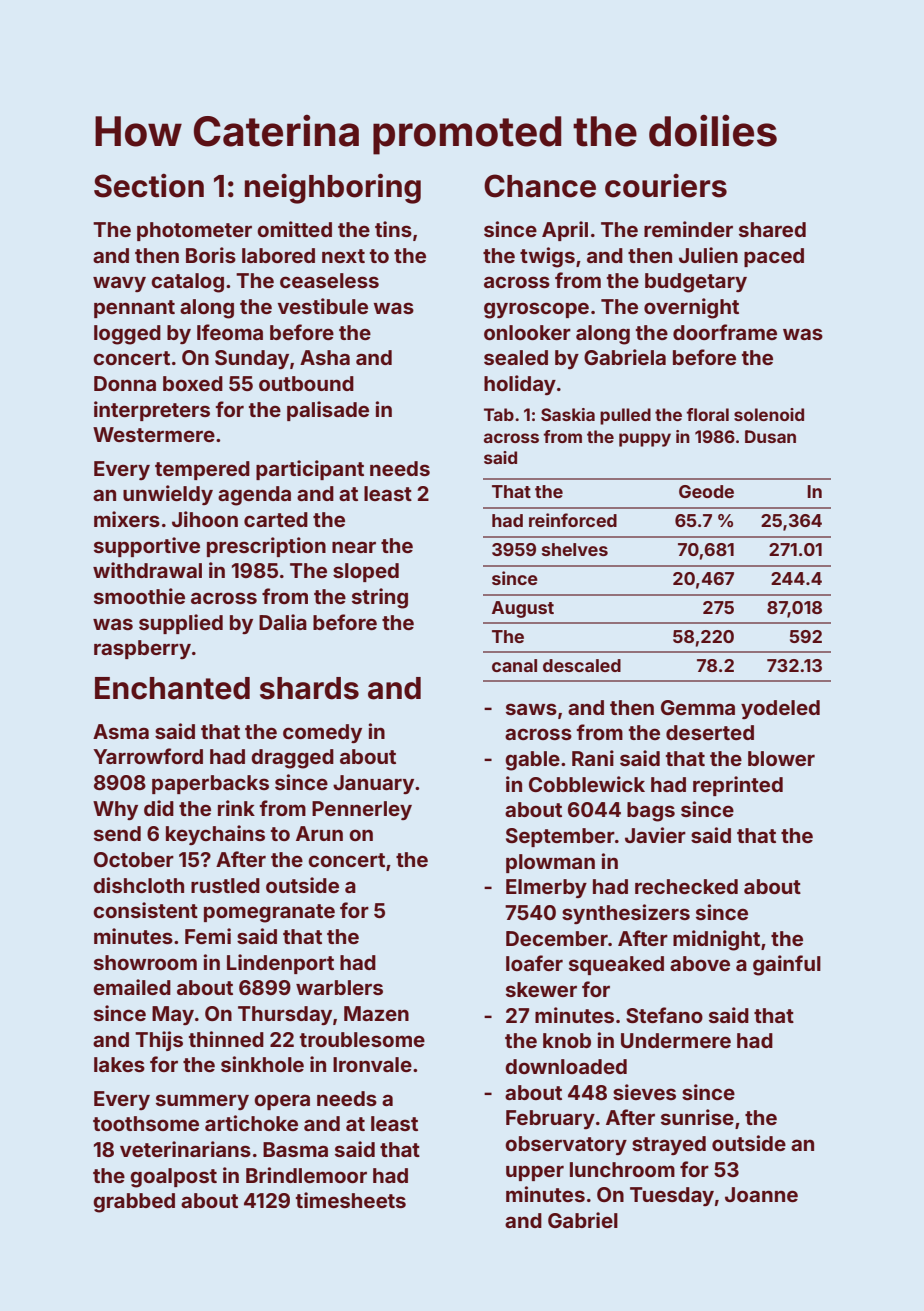  Describe the element at coordinates (194, 231) in the screenshot. I see `photometer` at that location.
